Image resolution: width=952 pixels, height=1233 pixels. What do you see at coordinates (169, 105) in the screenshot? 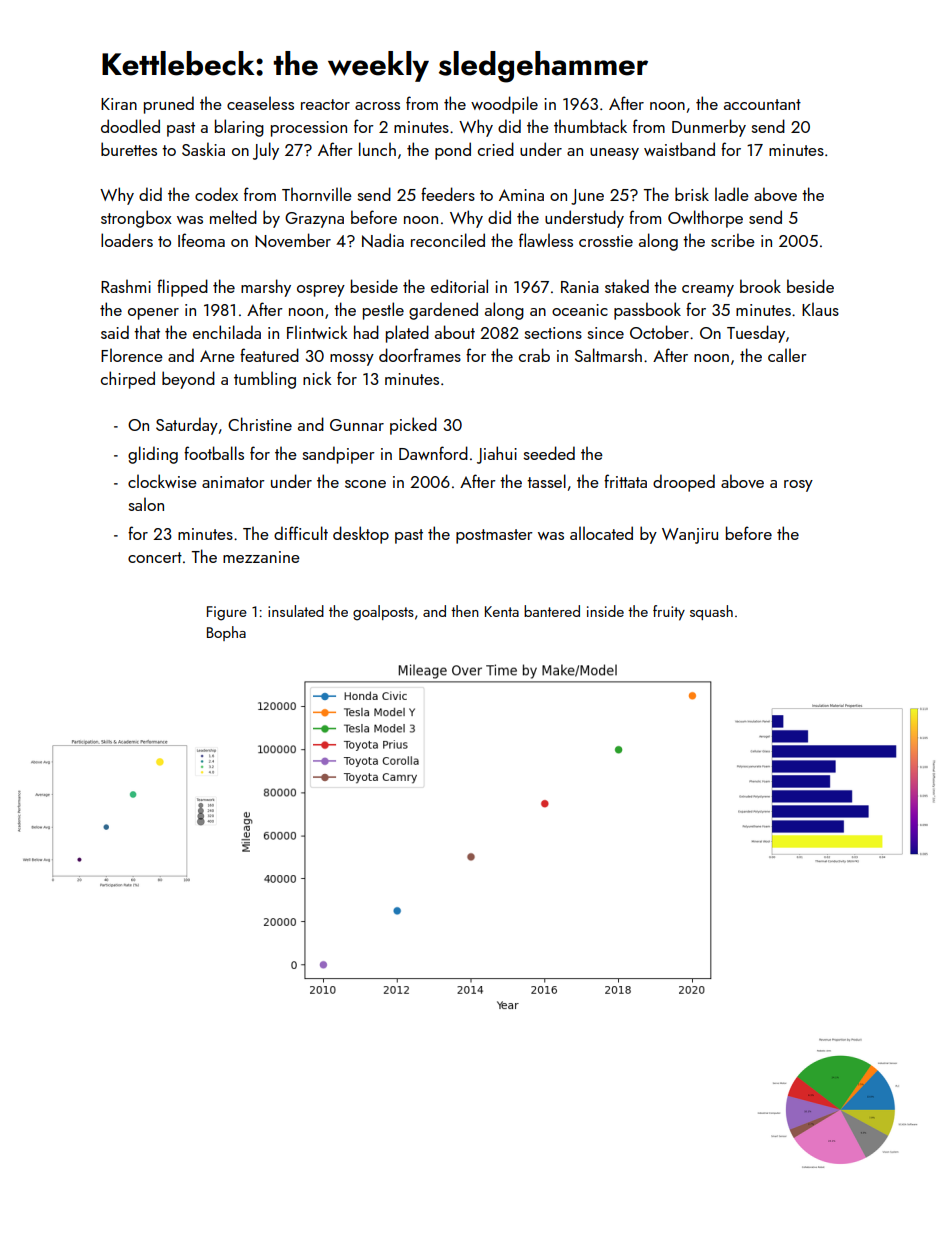
I see `pruned` at bounding box center [169, 105].
